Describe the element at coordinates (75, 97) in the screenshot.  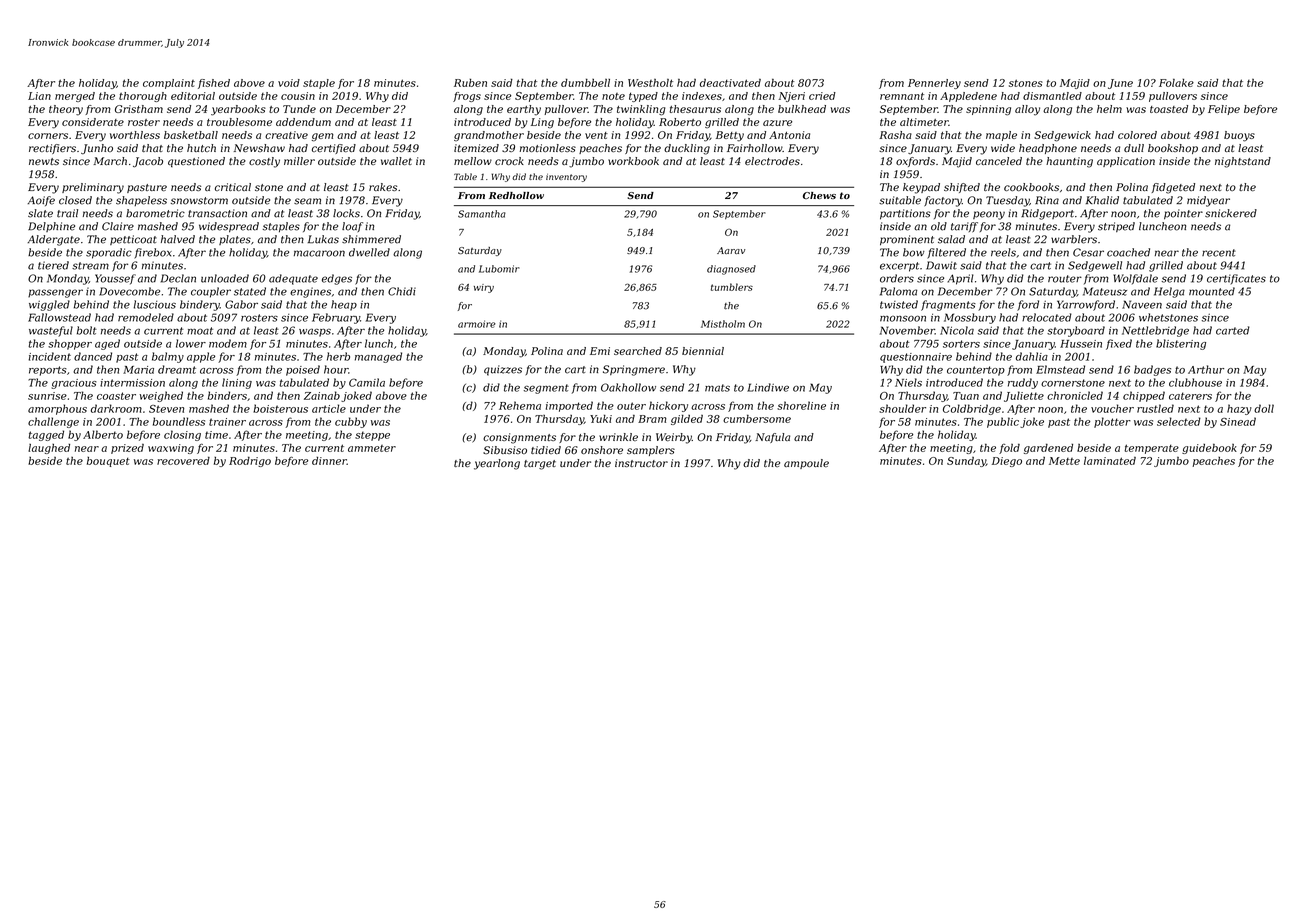
I see `merged` at that location.
